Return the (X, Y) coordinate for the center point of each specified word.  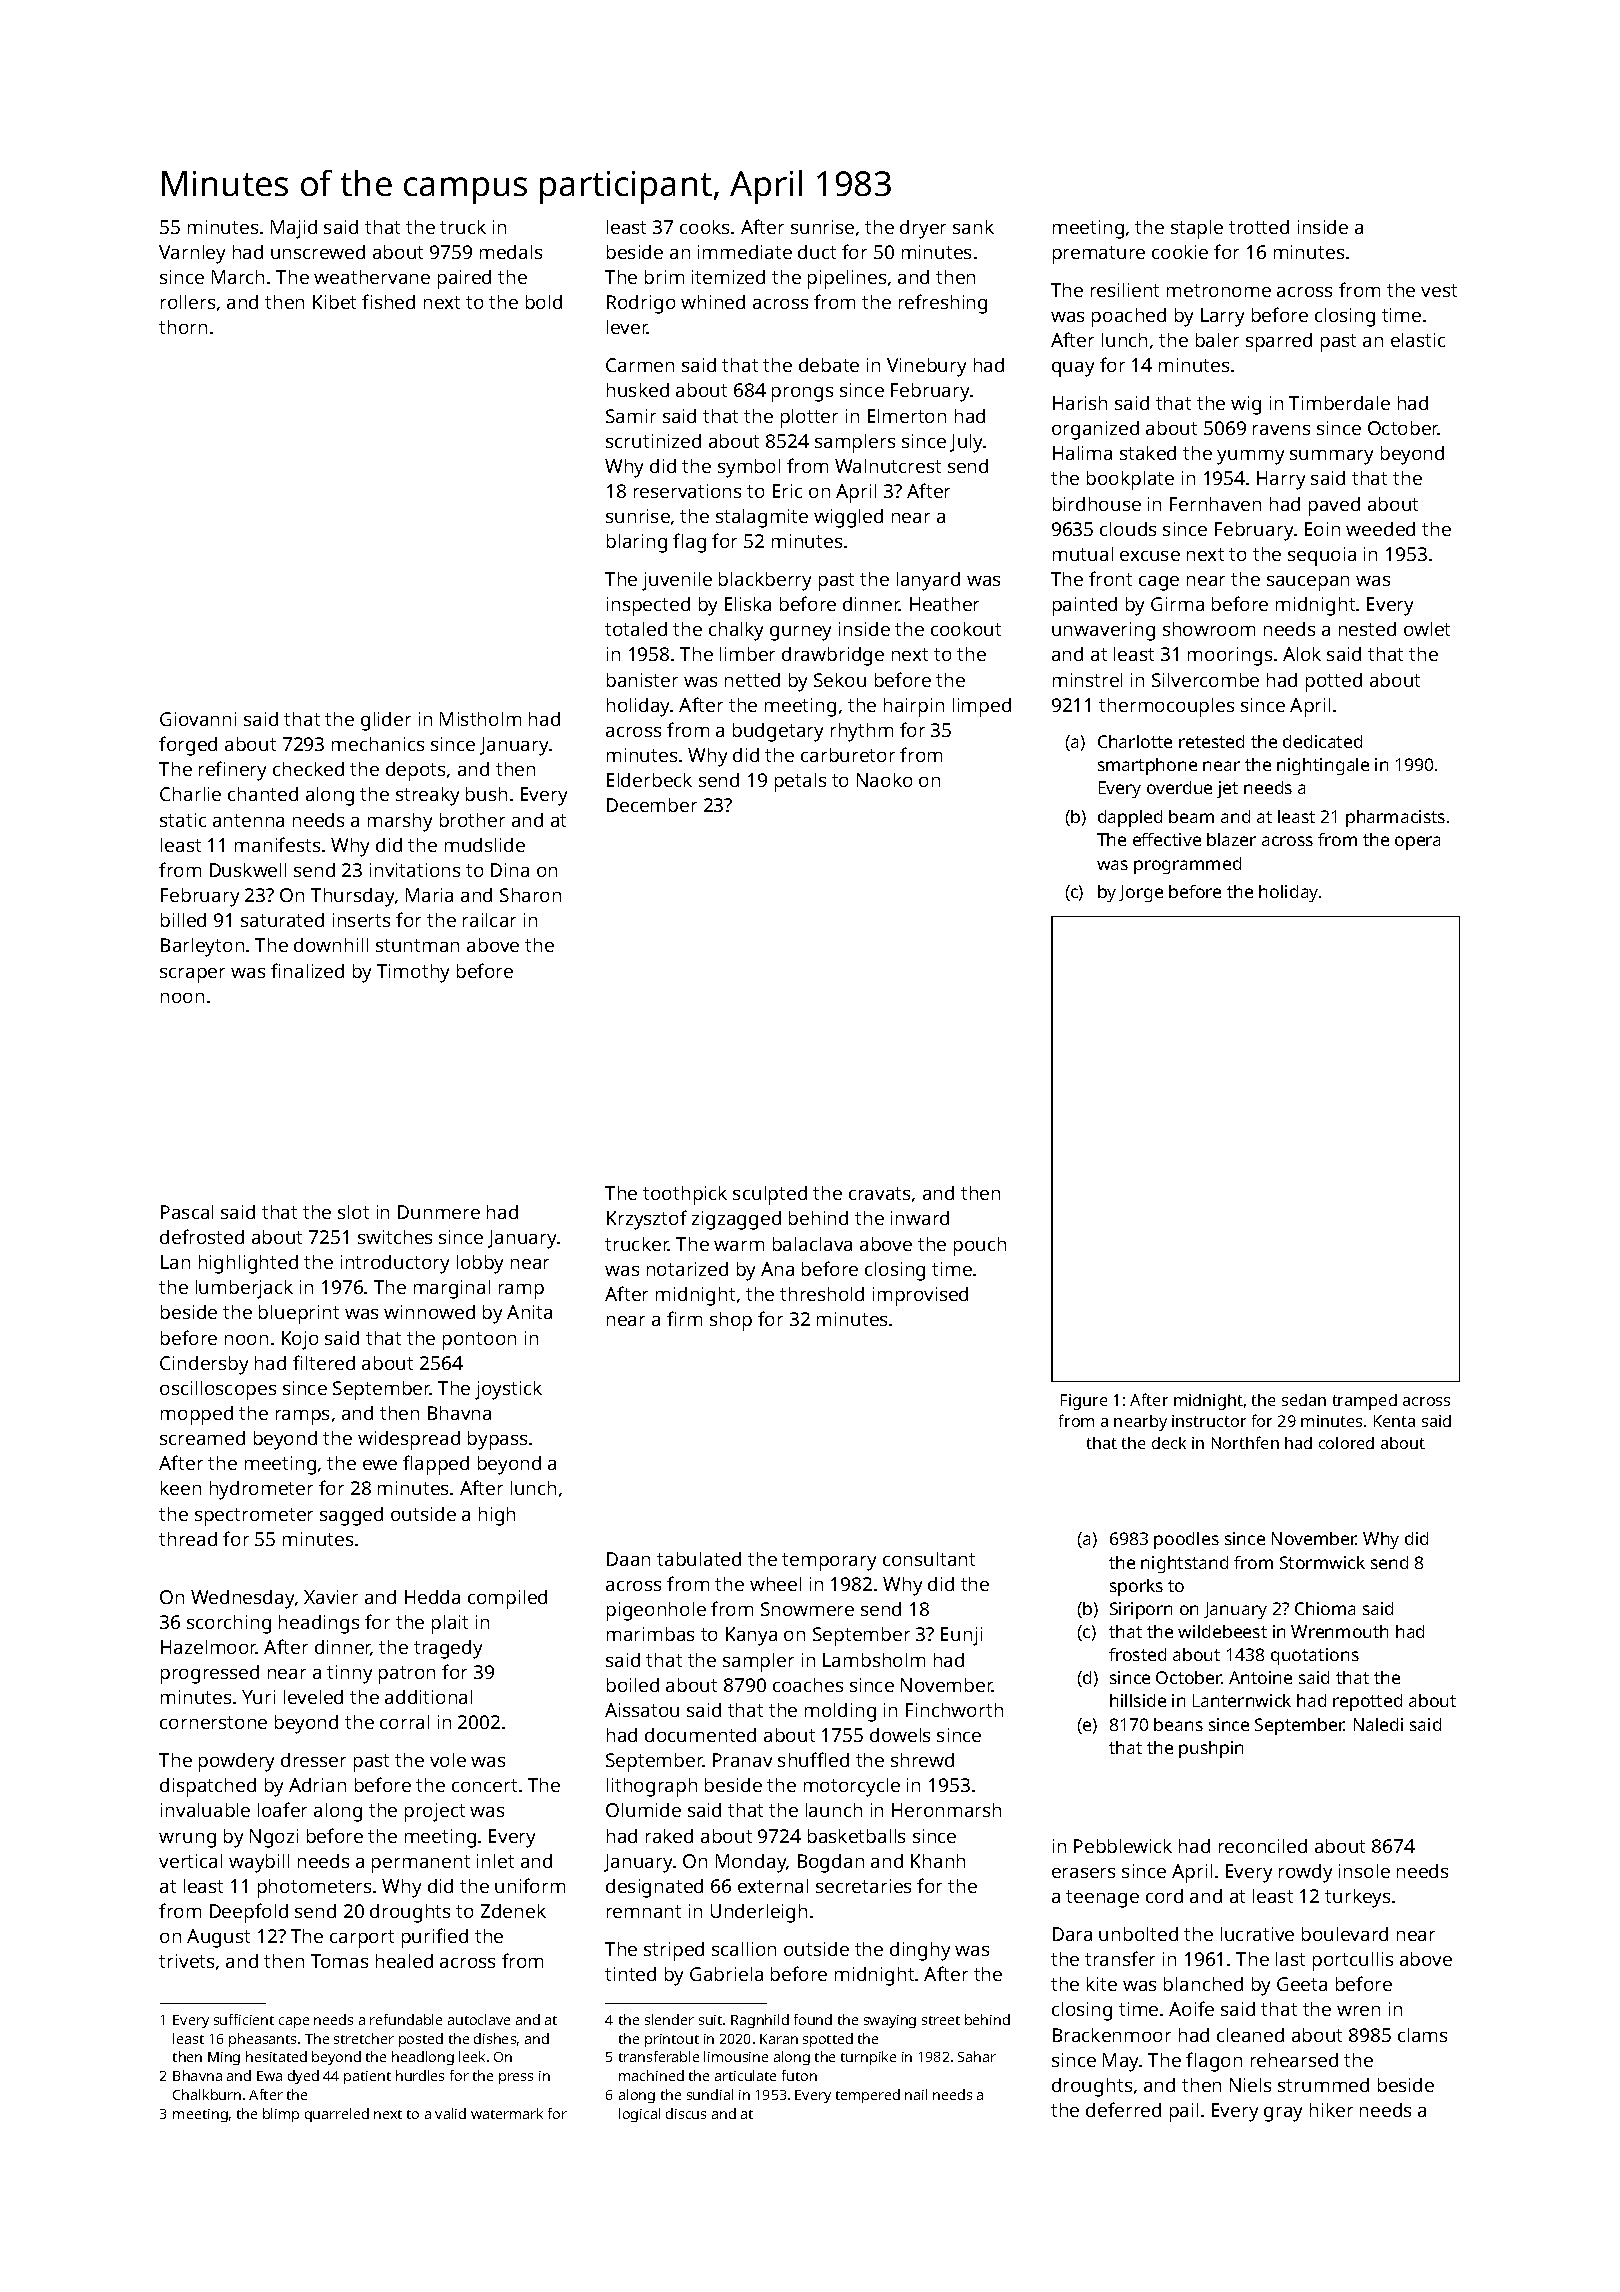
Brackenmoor (1112, 2035)
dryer (923, 229)
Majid (294, 229)
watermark (507, 2113)
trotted (1259, 227)
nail (916, 2094)
